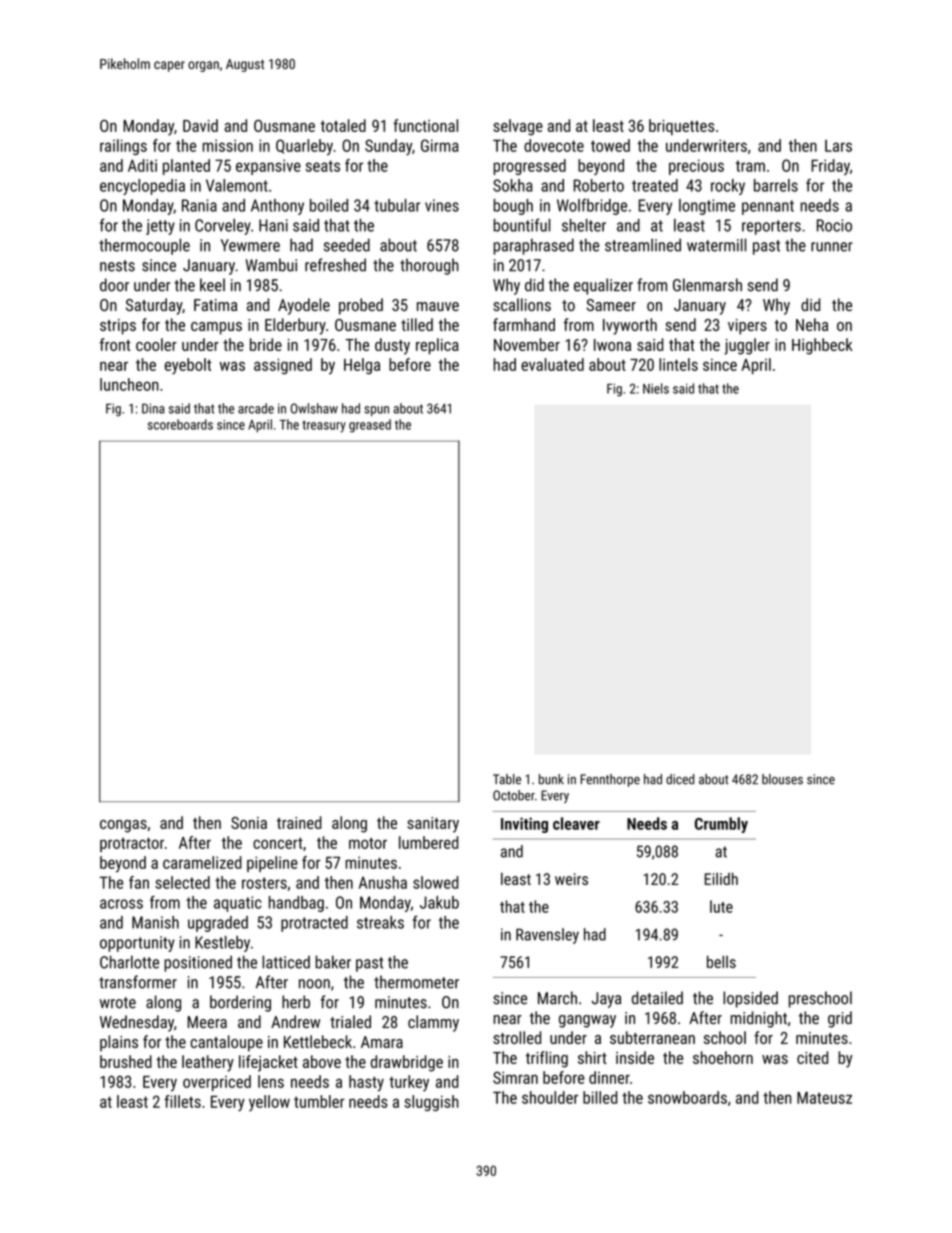  Describe the element at coordinates (680, 779) in the page. I see `diced` at that location.
